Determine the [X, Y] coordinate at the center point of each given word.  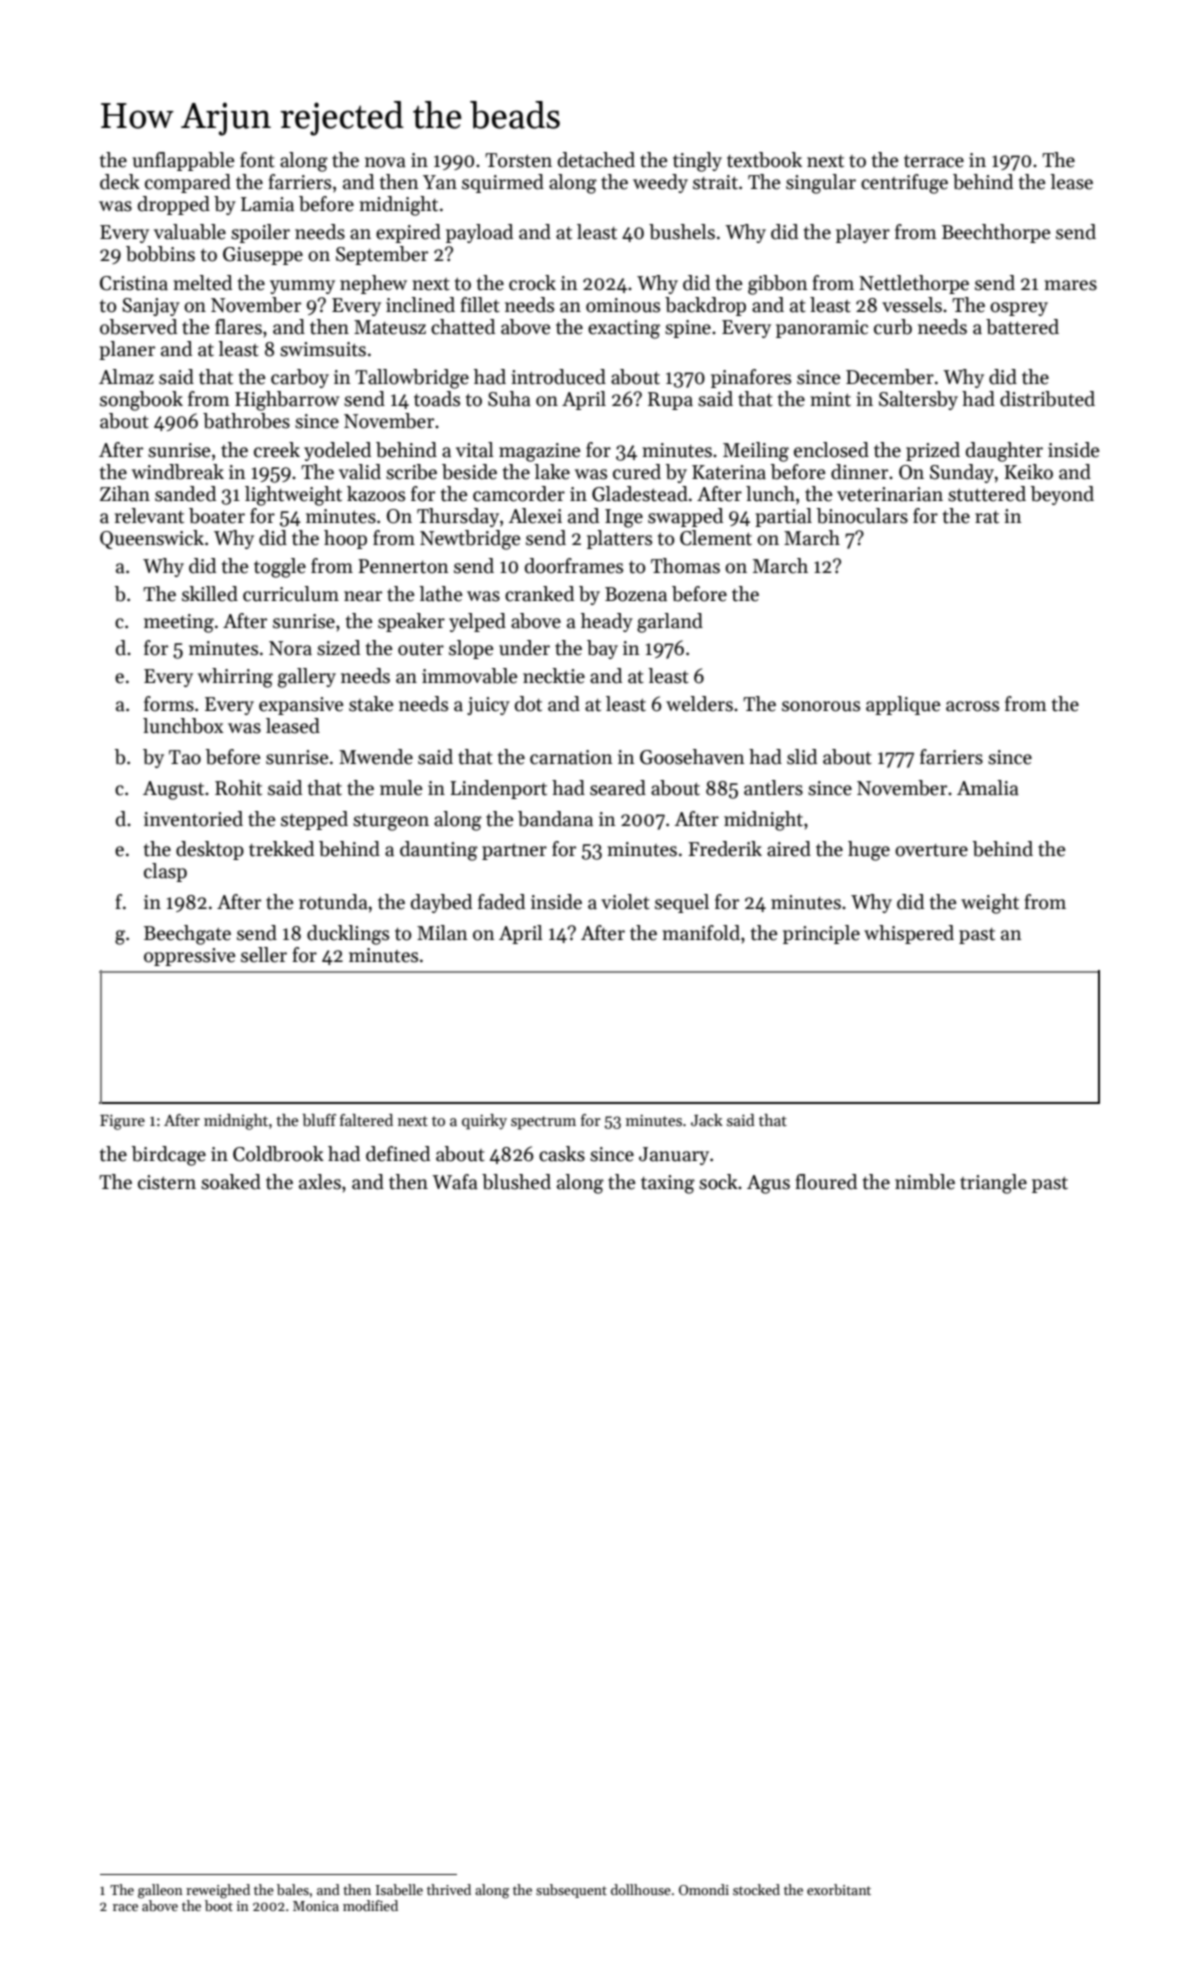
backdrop [705, 306]
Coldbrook [278, 1154]
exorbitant [839, 1889]
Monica [316, 1906]
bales [293, 1889]
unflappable [183, 161]
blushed [516, 1182]
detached [596, 160]
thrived [449, 1889]
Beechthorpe [996, 233]
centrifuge [904, 184]
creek [277, 450]
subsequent [571, 1891]
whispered [909, 934]
